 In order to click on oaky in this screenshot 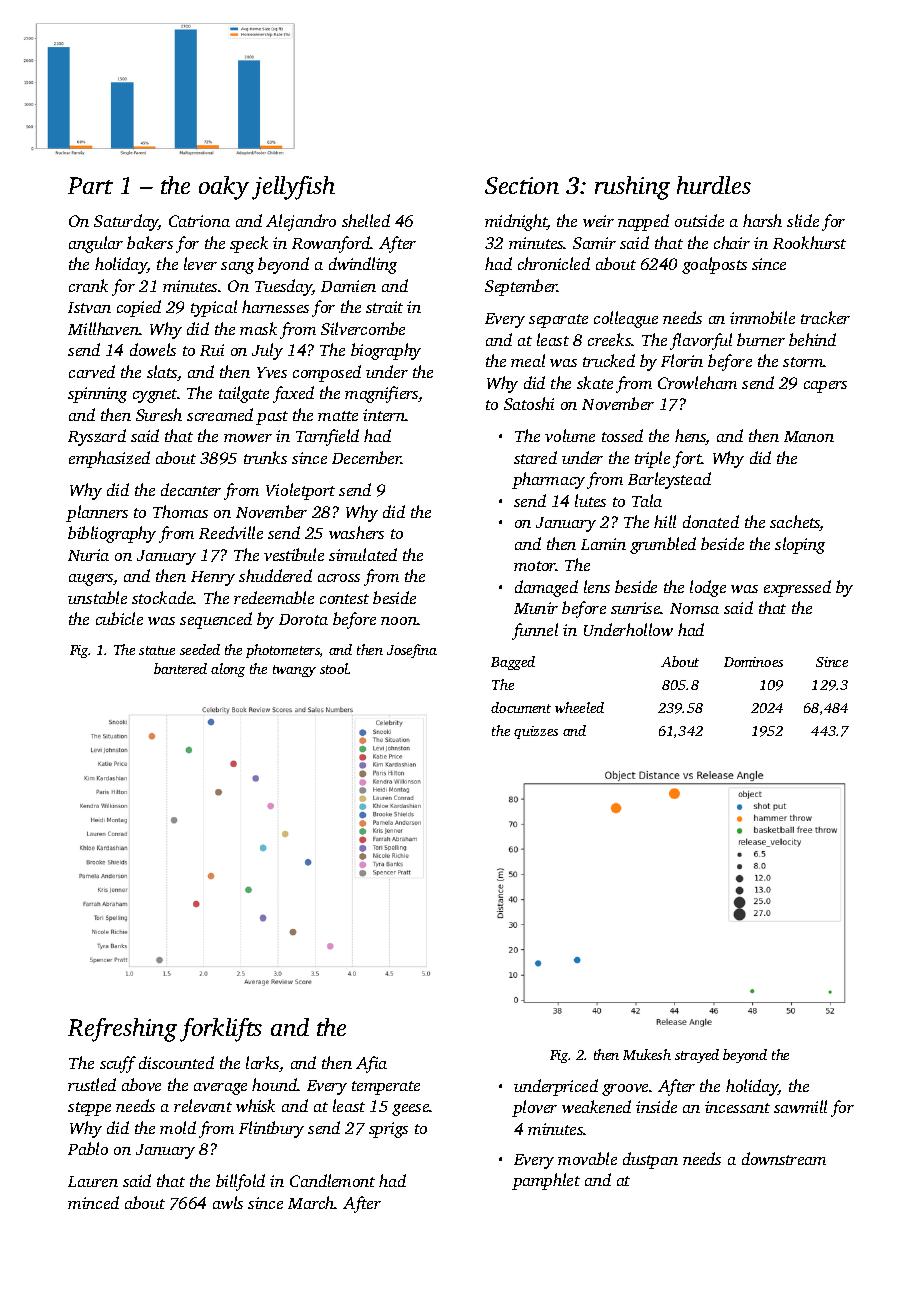, I will do `click(224, 188)`.
